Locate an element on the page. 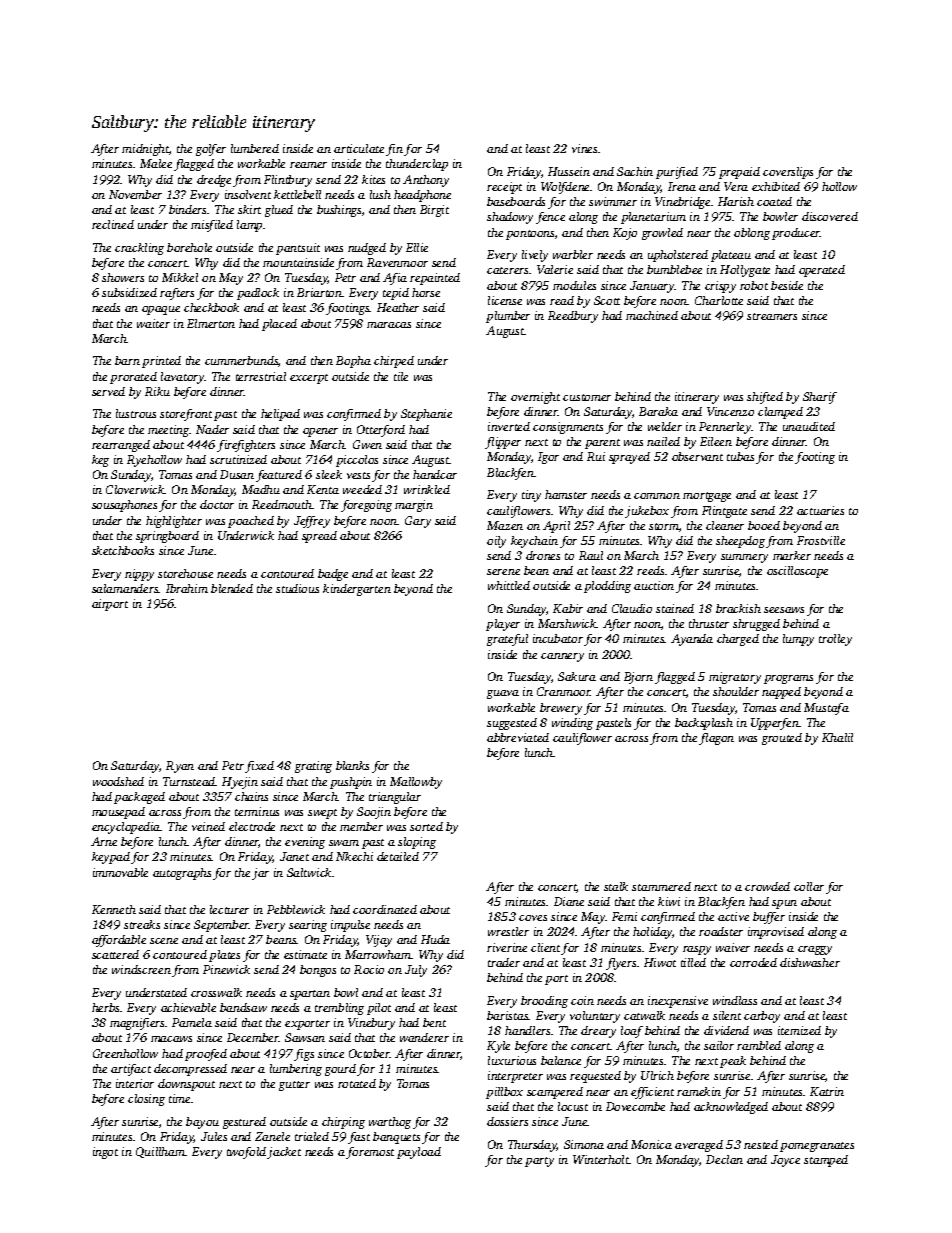 The height and width of the page is (1233, 952). sorted is located at coordinates (426, 826).
